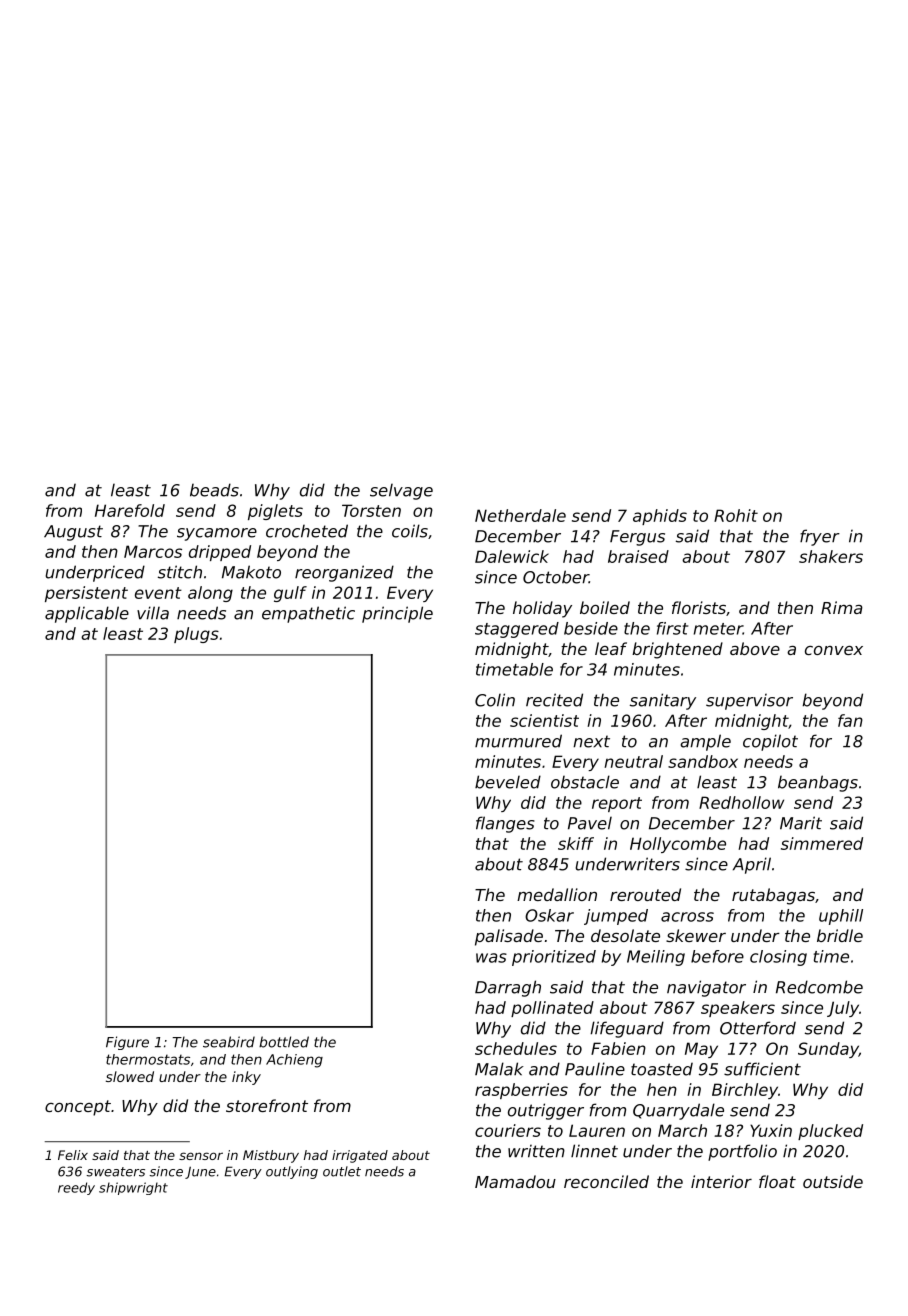 Image resolution: width=908 pixels, height=1316 pixels. I want to click on Rohit, so click(736, 515).
